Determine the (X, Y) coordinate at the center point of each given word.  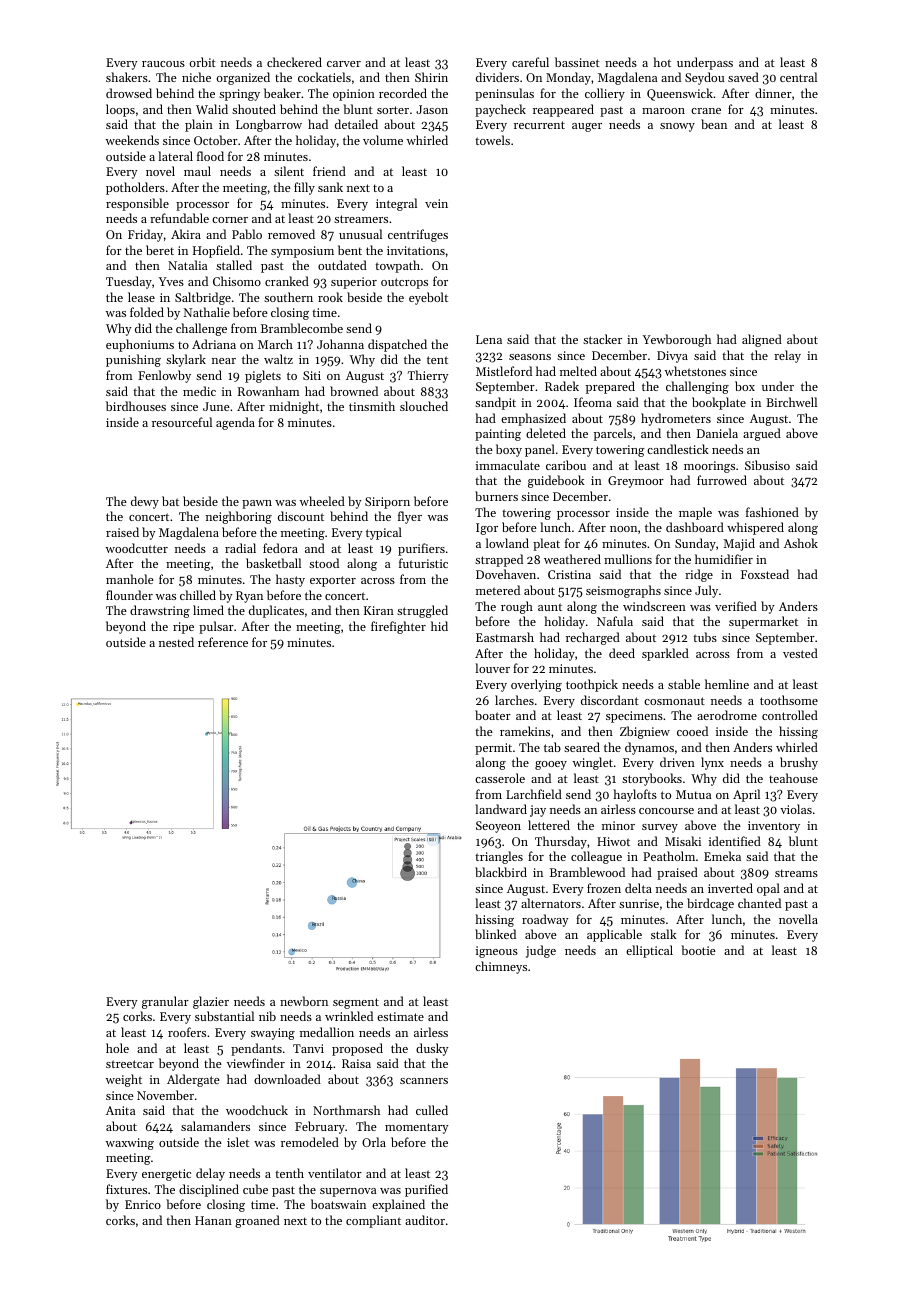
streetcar (130, 1064)
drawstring (160, 611)
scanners (424, 1081)
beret (160, 250)
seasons (530, 357)
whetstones (695, 371)
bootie (698, 950)
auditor (425, 1220)
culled (432, 1110)
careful (530, 62)
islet (238, 1142)
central (798, 77)
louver (492, 668)
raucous (163, 64)
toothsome (789, 700)
